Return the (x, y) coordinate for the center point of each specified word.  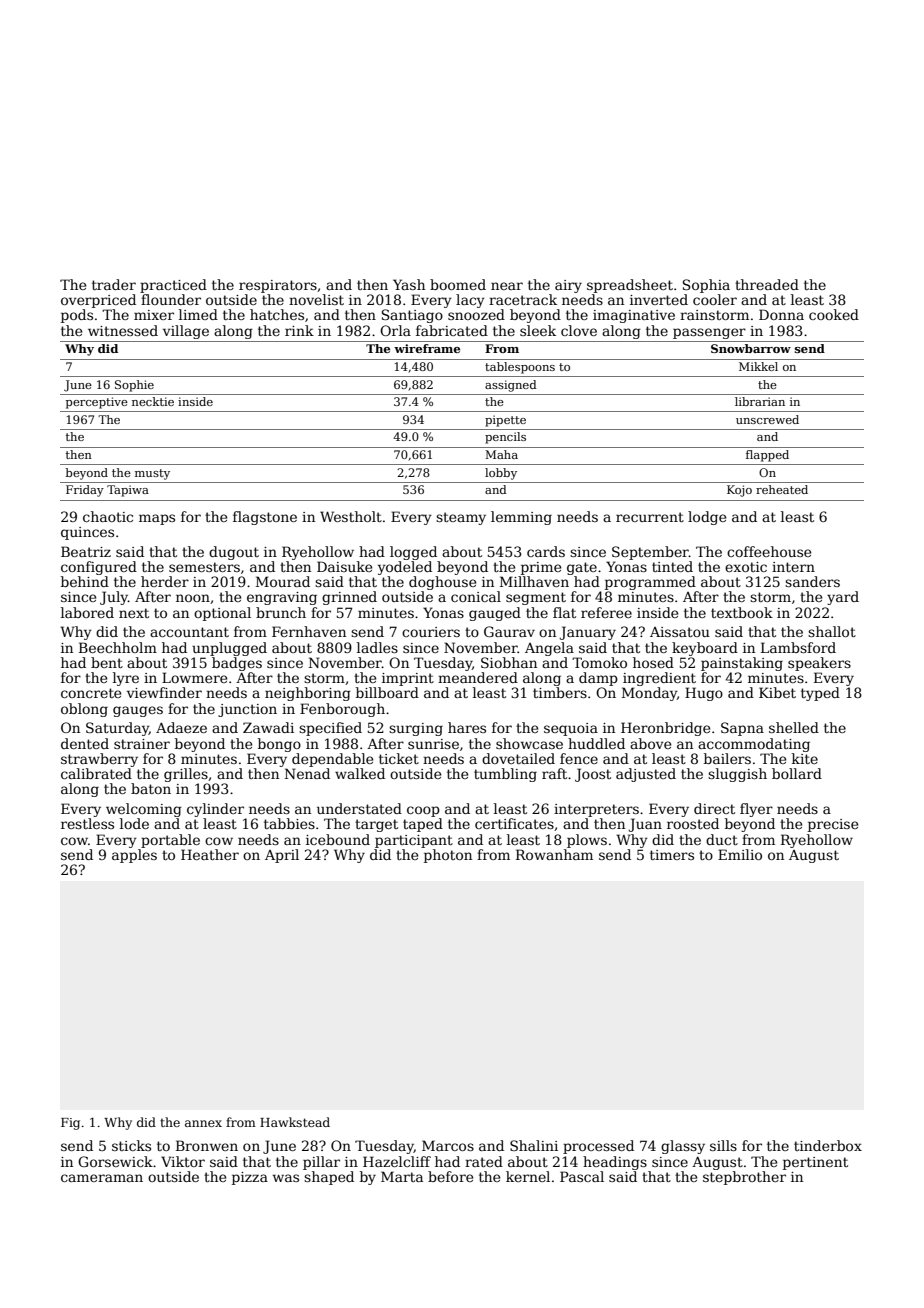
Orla (395, 330)
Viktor (183, 1161)
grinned (349, 598)
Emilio (740, 854)
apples (134, 856)
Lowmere (194, 677)
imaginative (634, 316)
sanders (812, 581)
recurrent (650, 517)
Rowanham (554, 854)
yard (843, 598)
